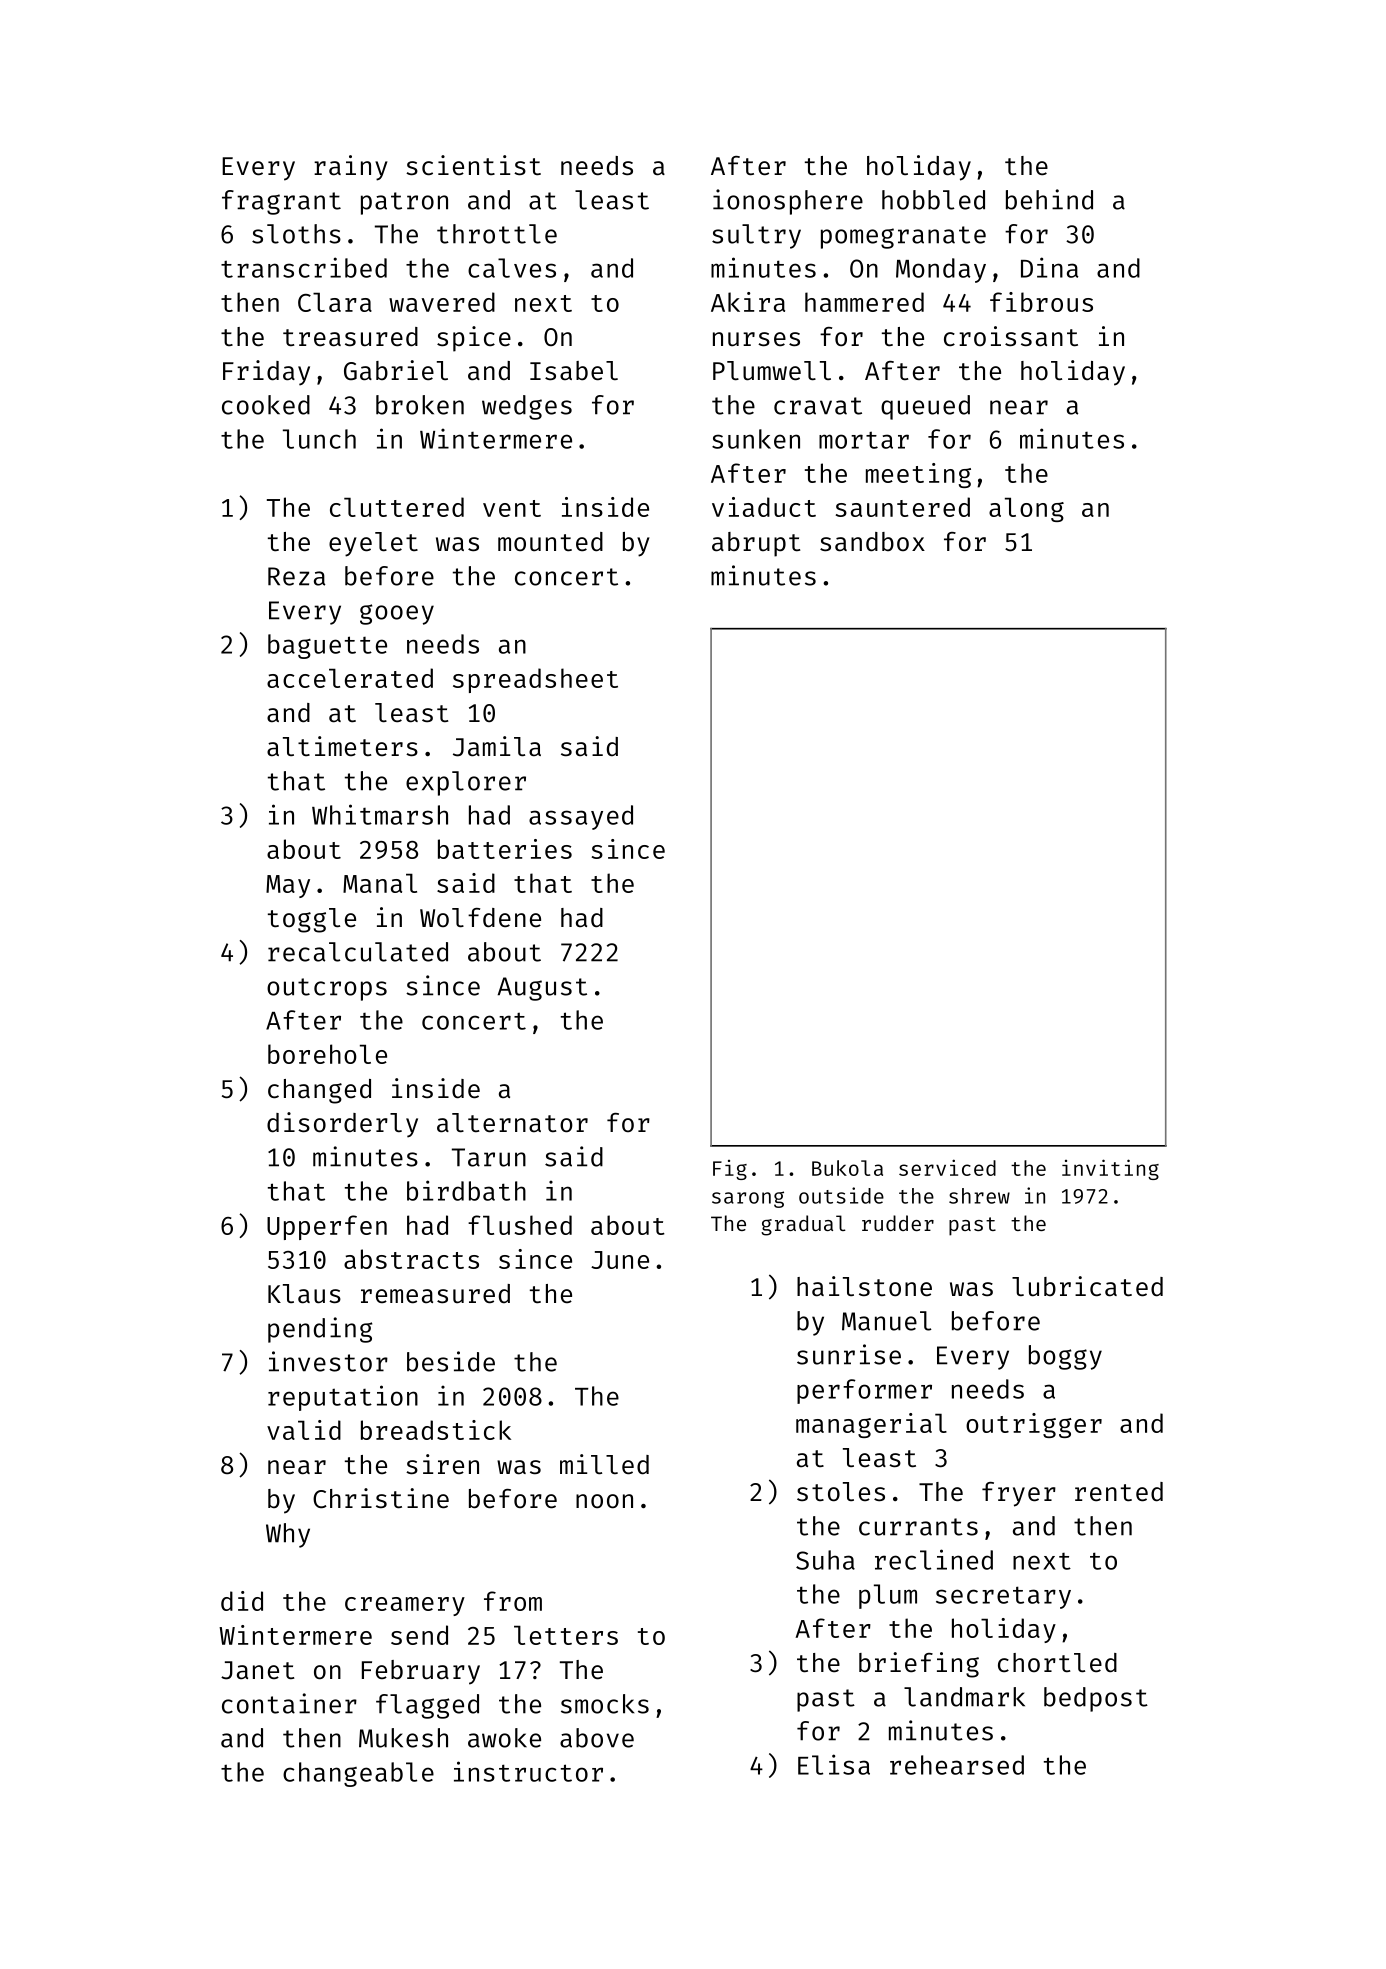 Image resolution: width=1386 pixels, height=1969 pixels. What do you see at coordinates (427, 1706) in the screenshot?
I see `flagged` at bounding box center [427, 1706].
